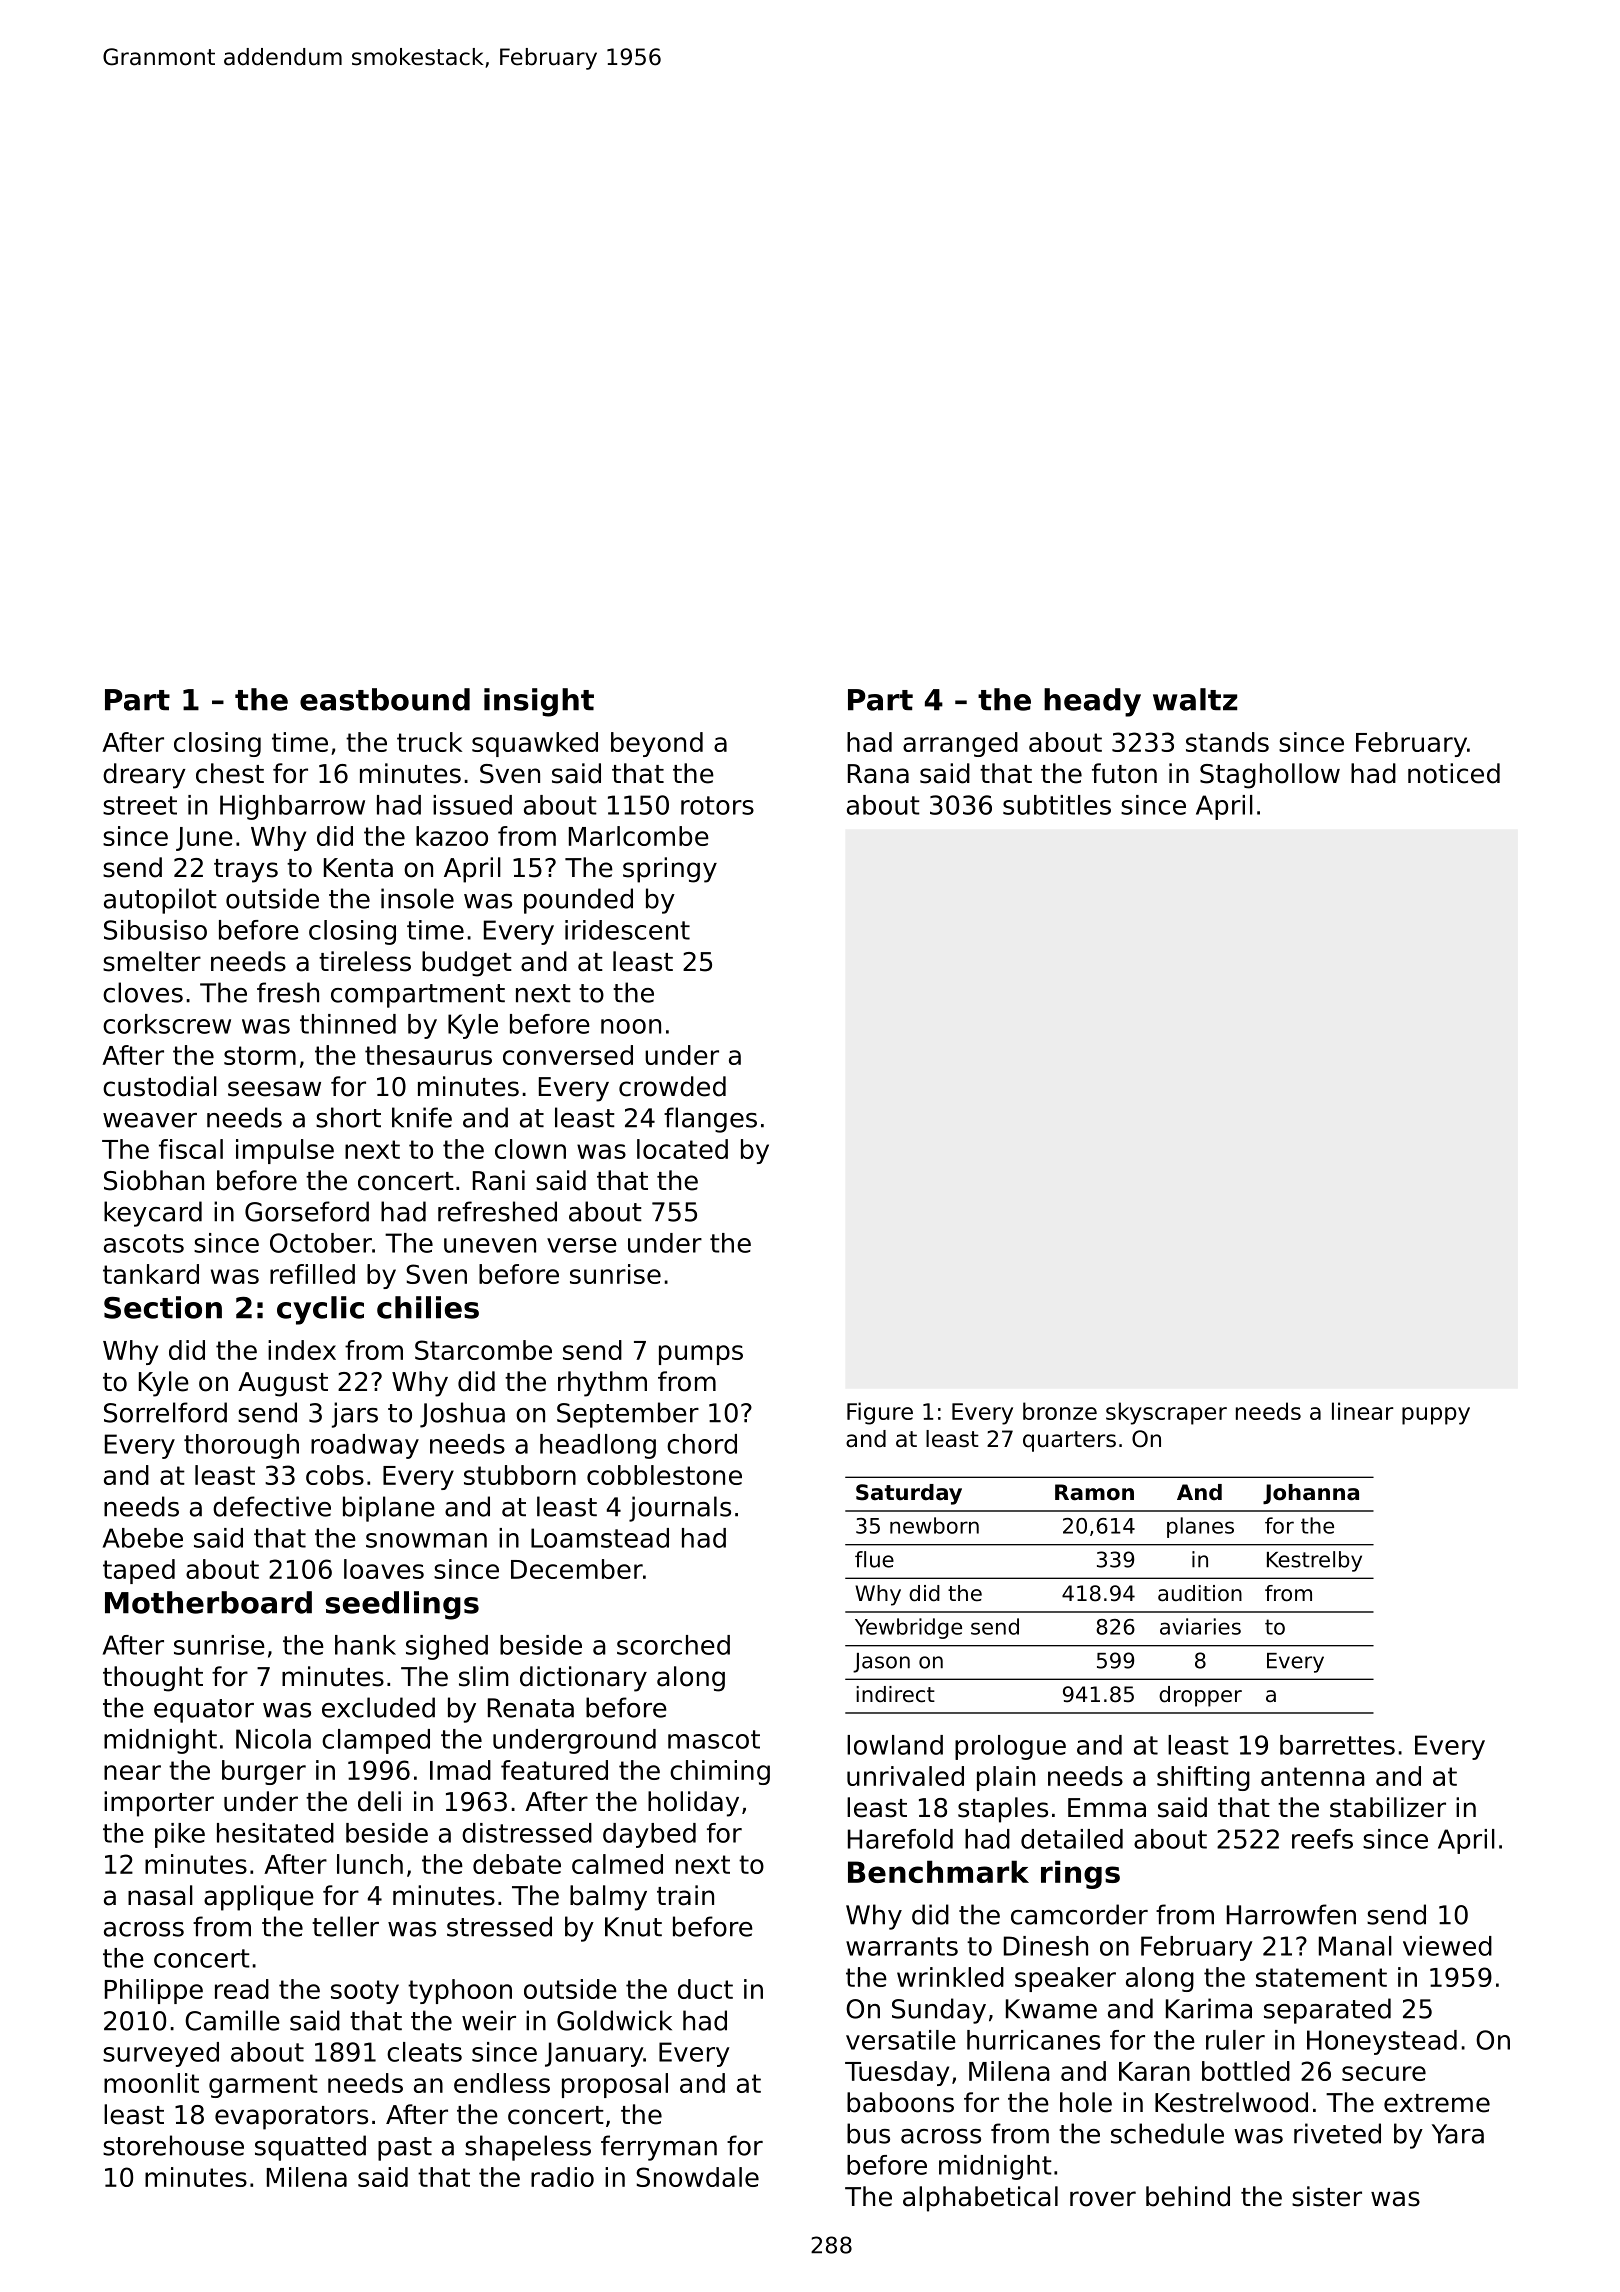  I want to click on noticed, so click(1454, 773).
